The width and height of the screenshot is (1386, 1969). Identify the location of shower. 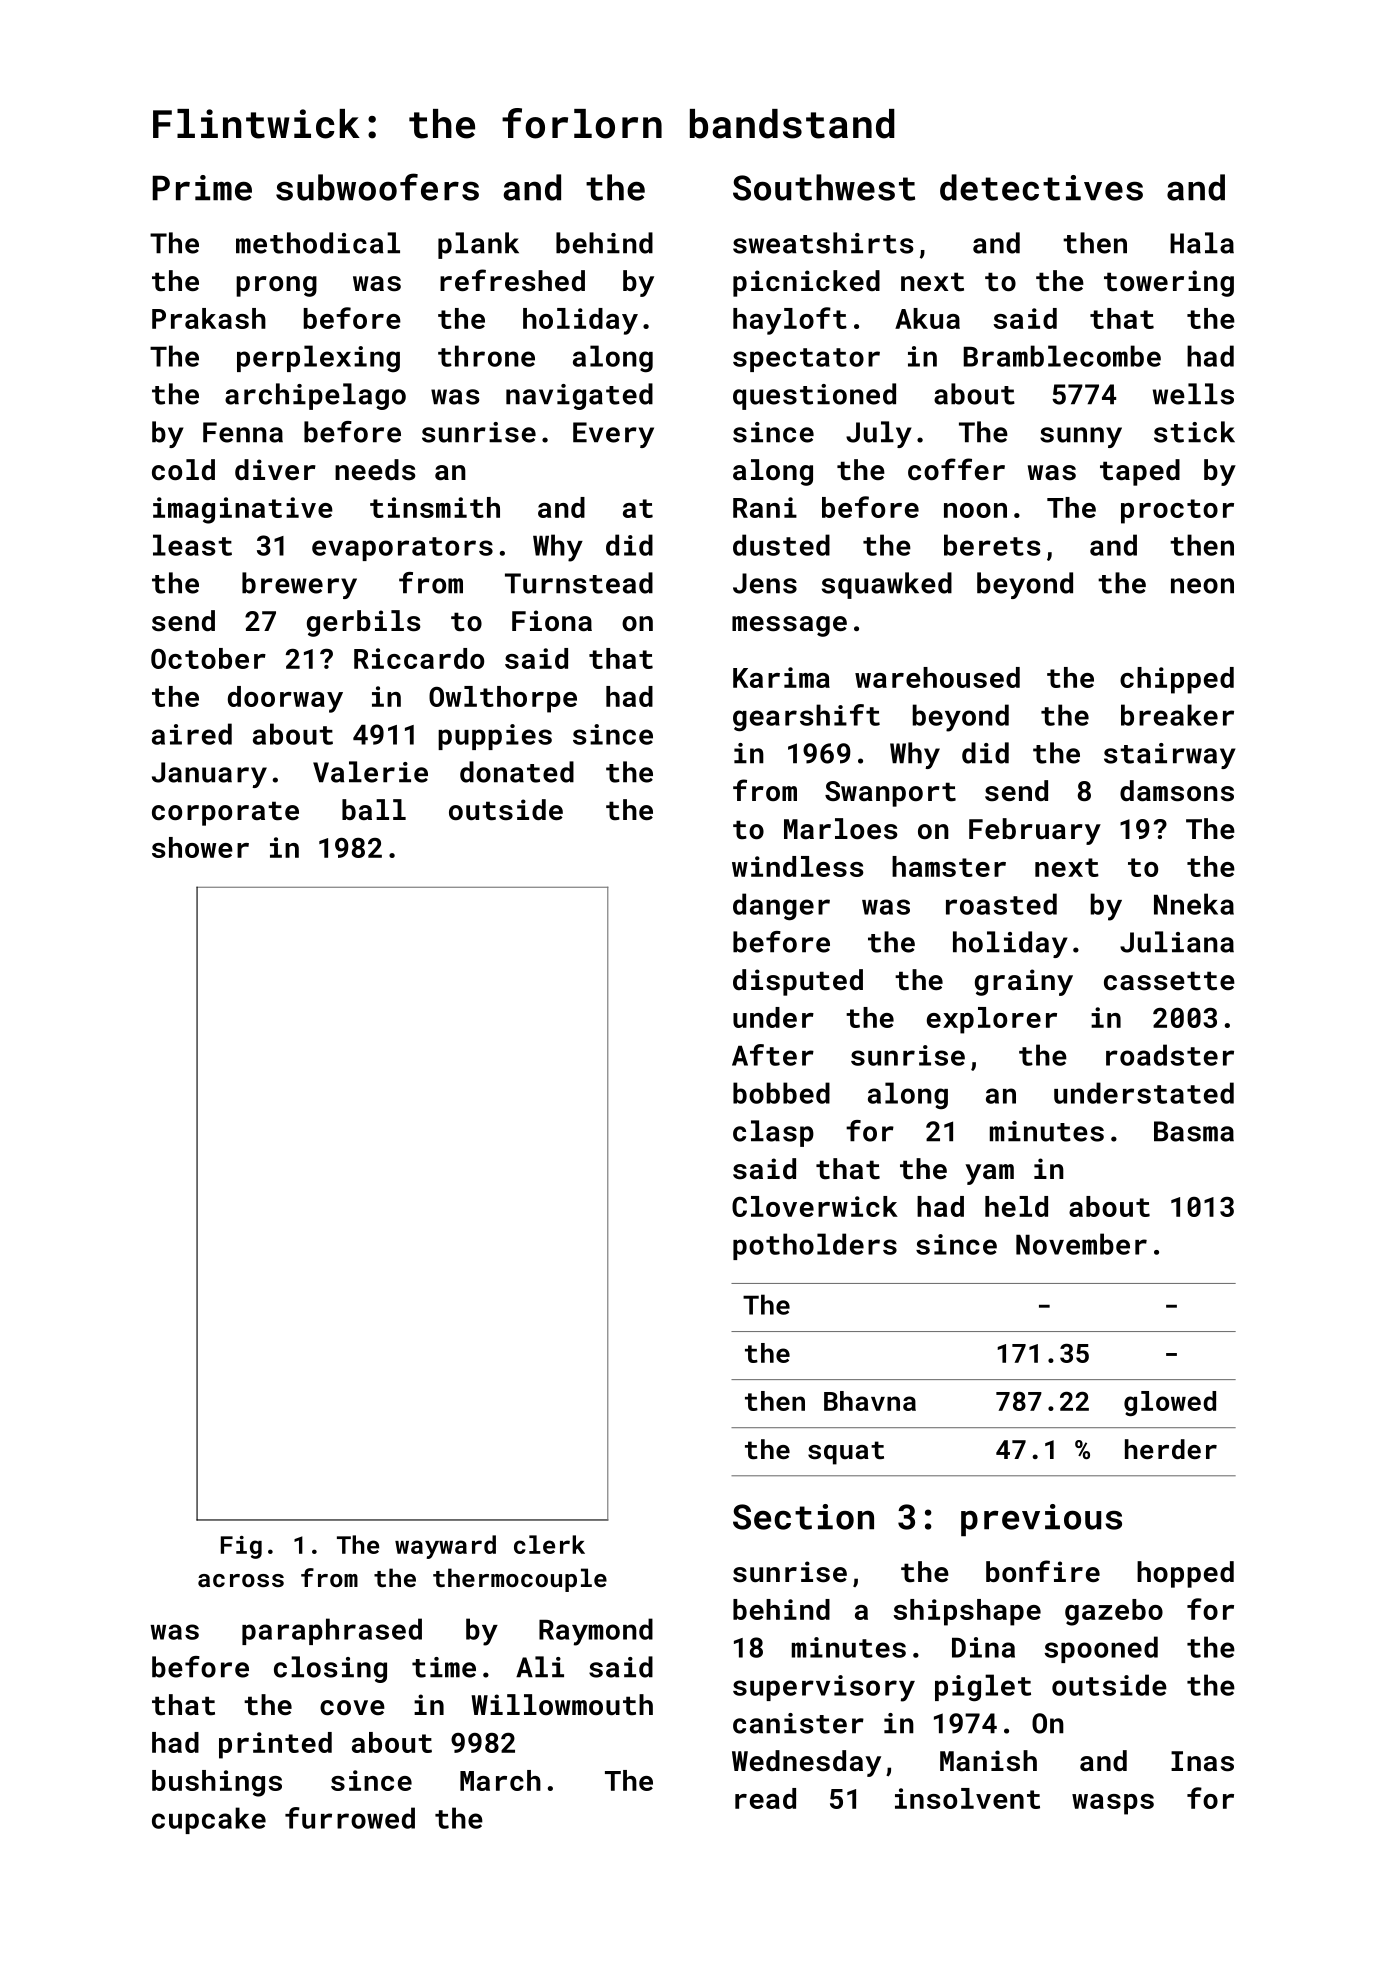
(200, 847).
